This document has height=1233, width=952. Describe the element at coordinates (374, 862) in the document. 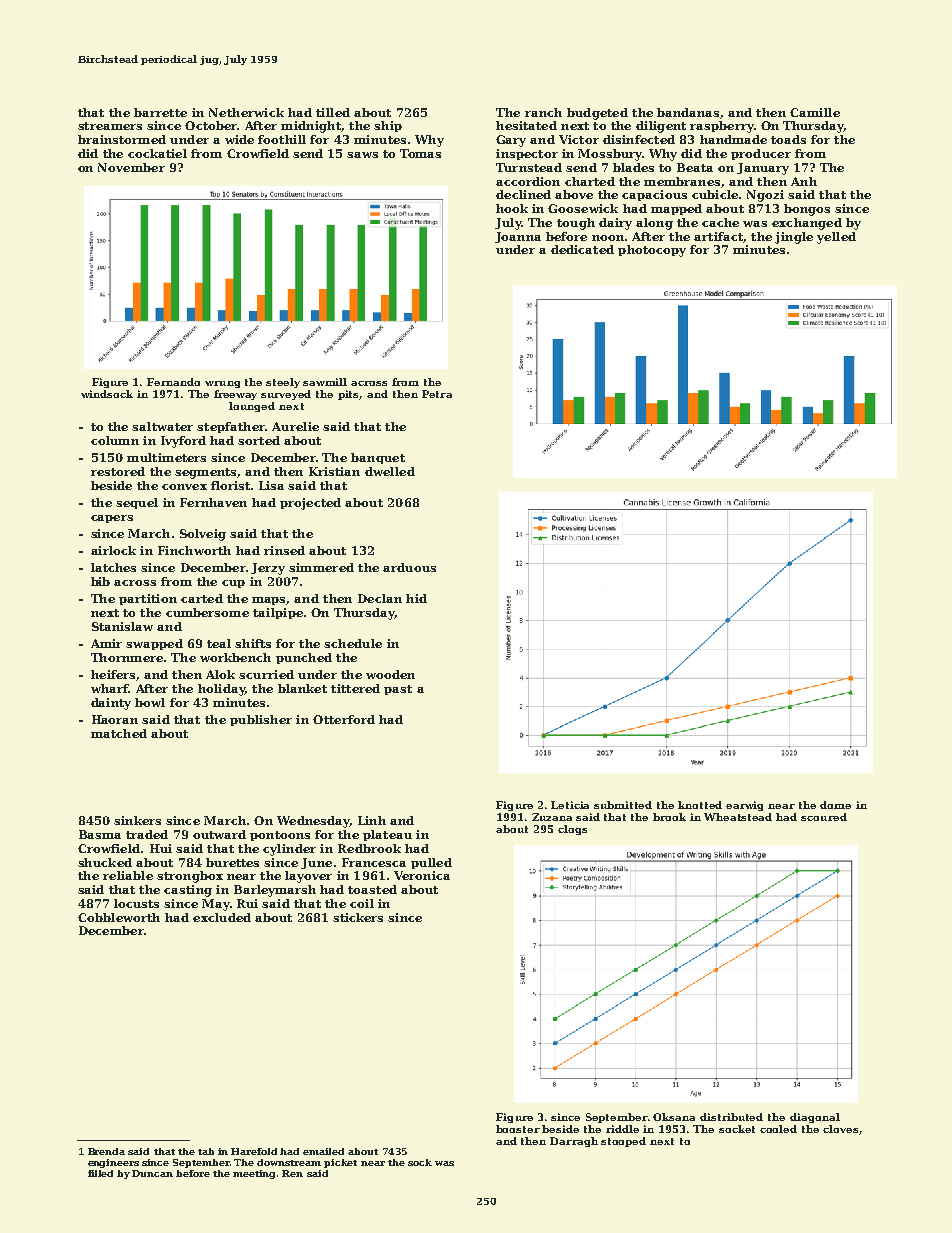

I see `Francesca` at that location.
